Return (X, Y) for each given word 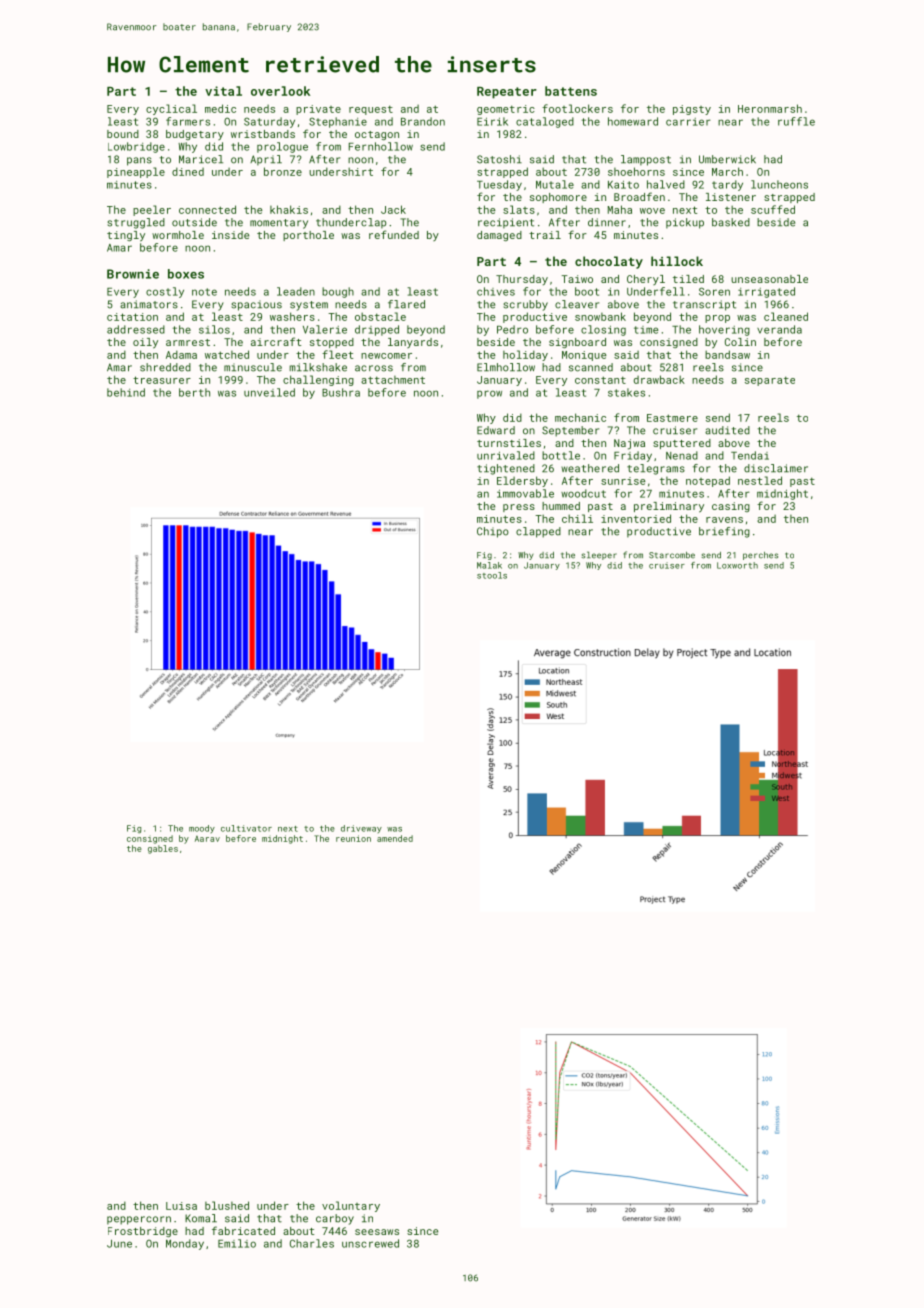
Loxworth (737, 565)
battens (571, 91)
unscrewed (370, 1243)
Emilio (237, 1243)
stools (492, 575)
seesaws (377, 1232)
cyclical (171, 109)
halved (666, 184)
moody (202, 829)
